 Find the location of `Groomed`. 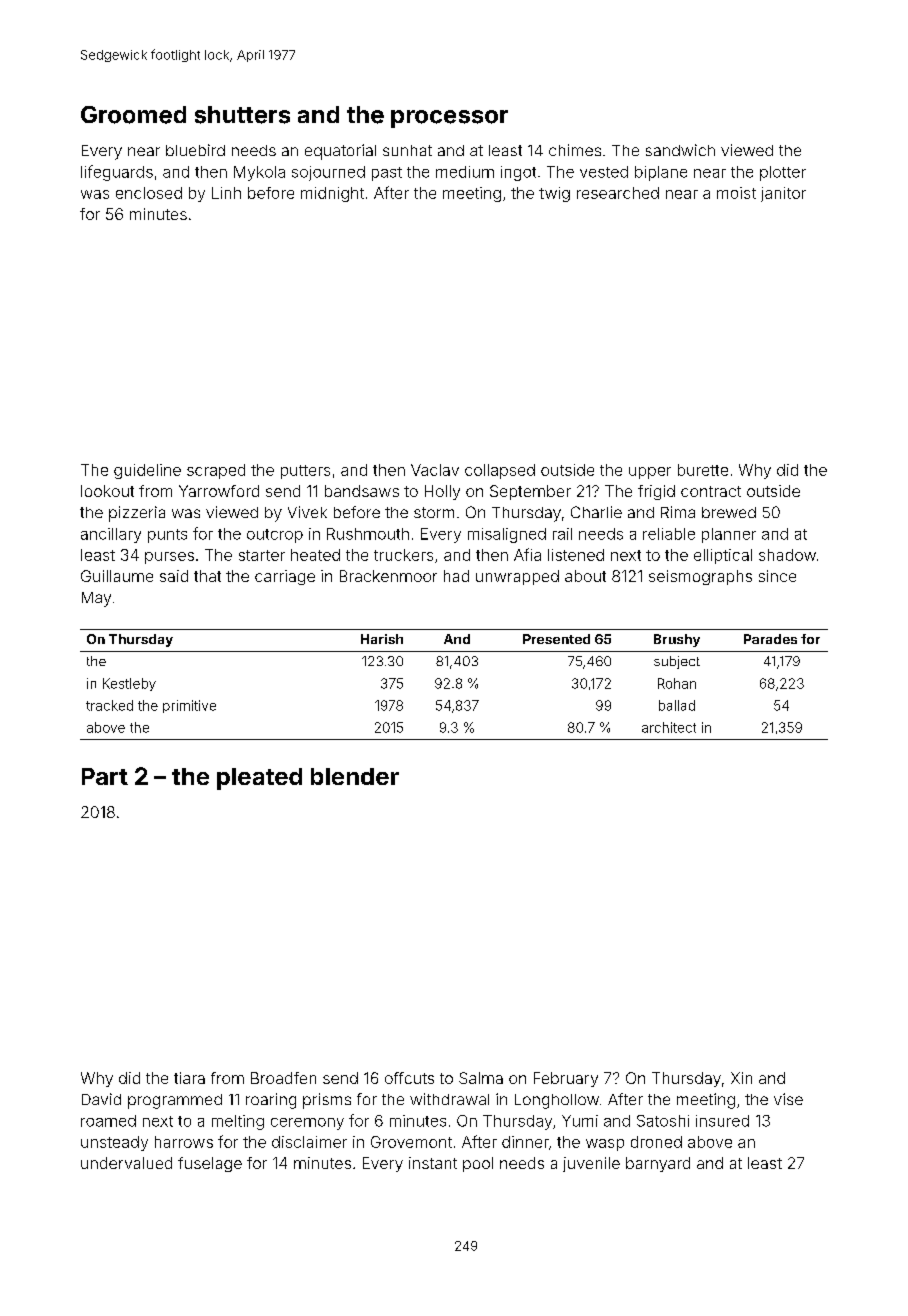

Groomed is located at coordinates (133, 115).
